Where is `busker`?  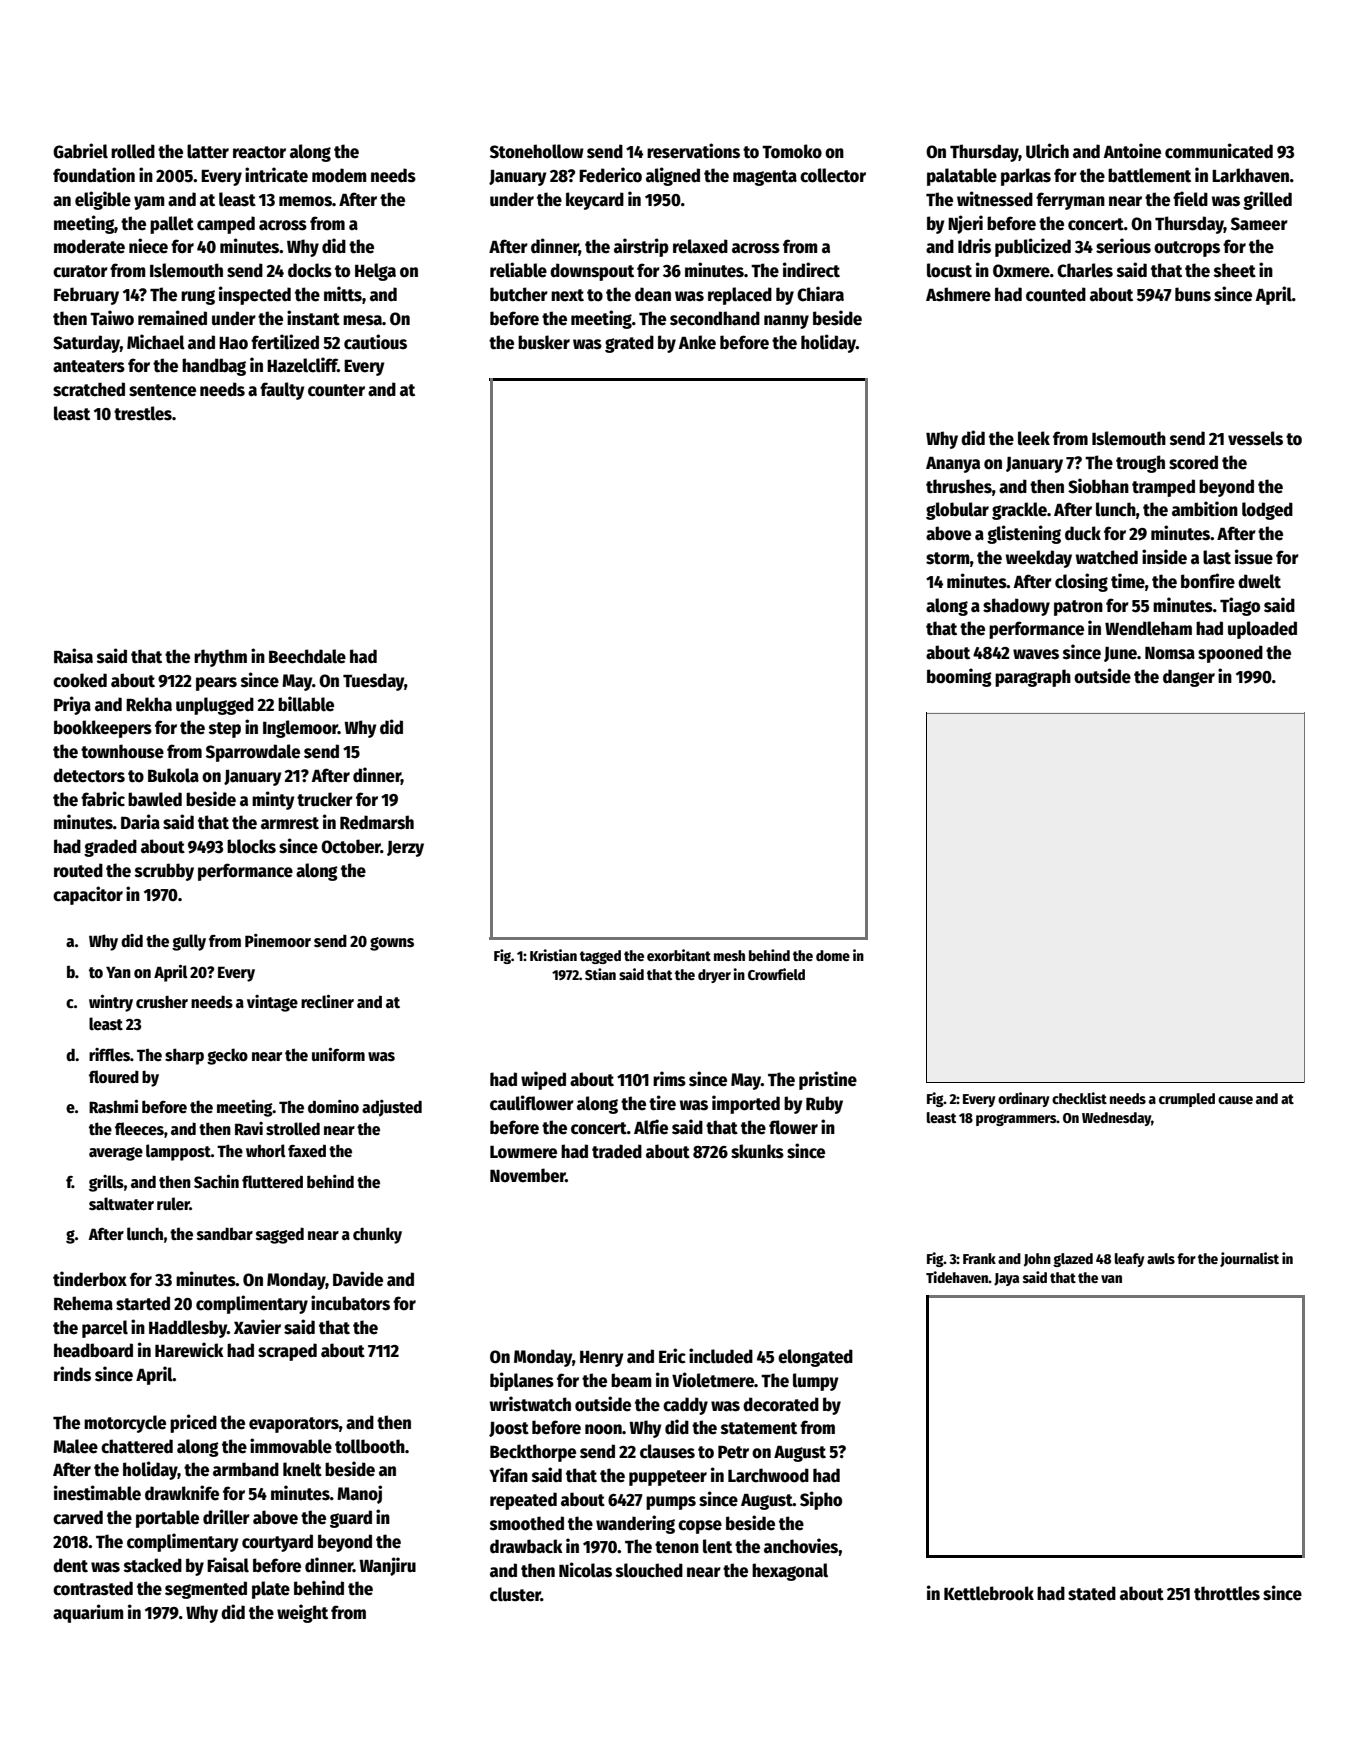 busker is located at coordinates (544, 342).
